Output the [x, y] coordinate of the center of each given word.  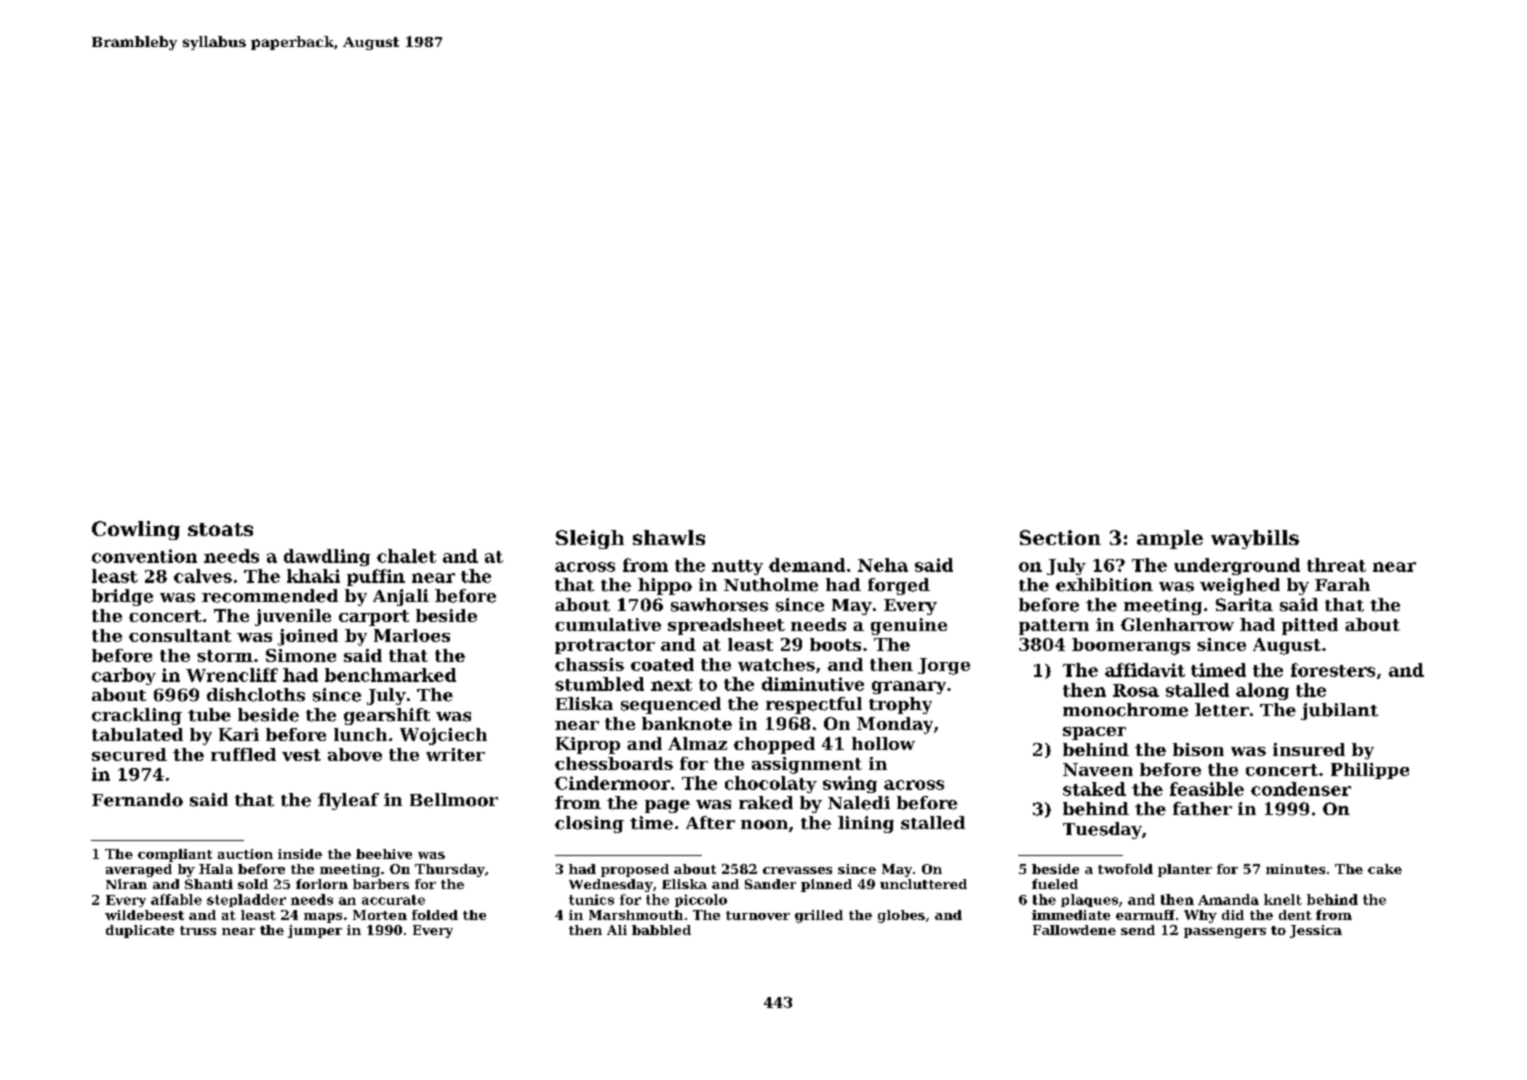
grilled [819, 916]
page [667, 806]
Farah [1342, 584]
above [355, 754]
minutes [1295, 869]
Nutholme [771, 585]
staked [1094, 789]
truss [198, 930]
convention [144, 556]
